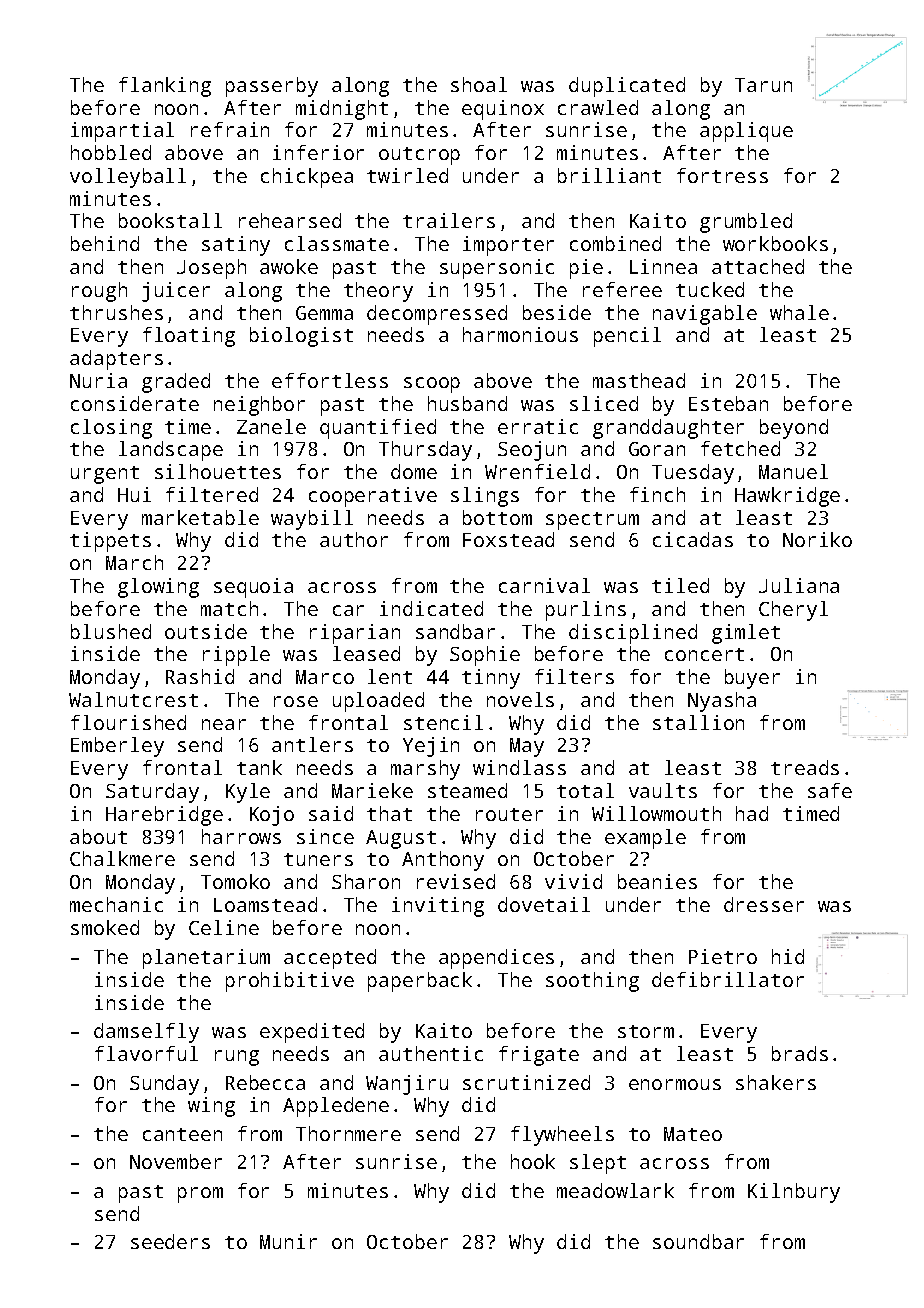 The image size is (924, 1308). Describe the element at coordinates (456, 881) in the image. I see `revised` at that location.
